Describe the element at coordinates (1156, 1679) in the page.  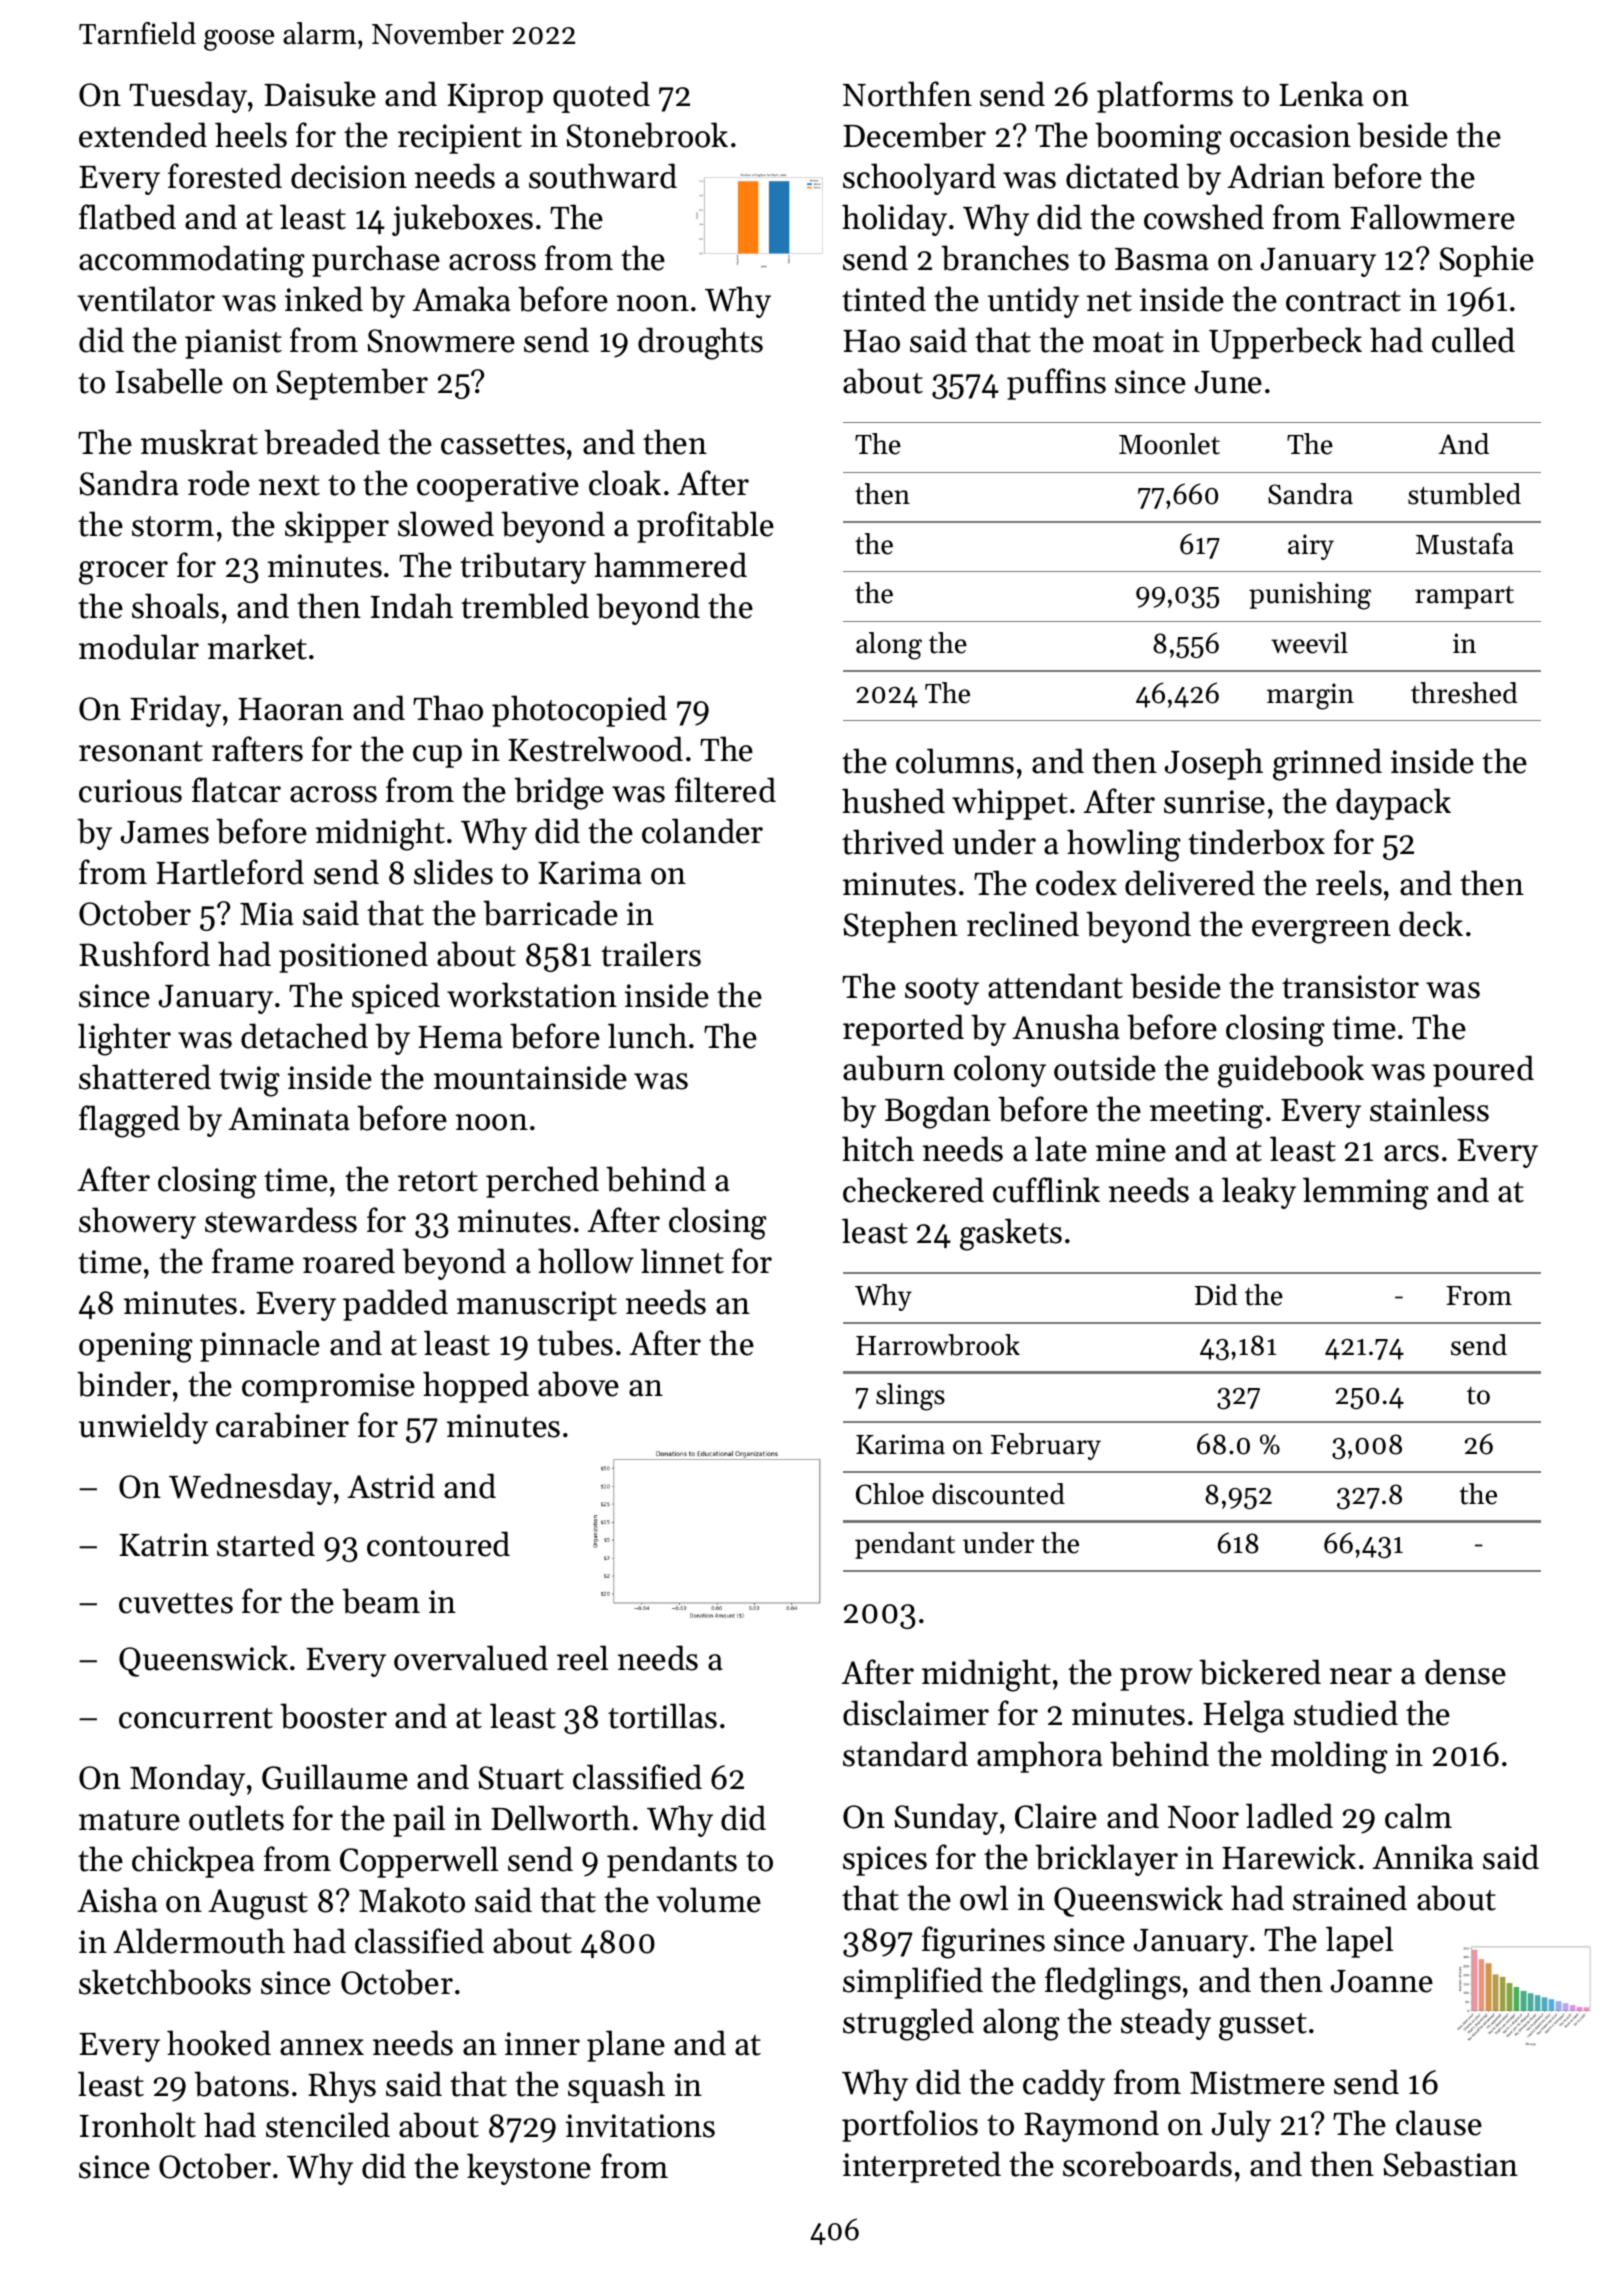
I see `prow` at that location.
